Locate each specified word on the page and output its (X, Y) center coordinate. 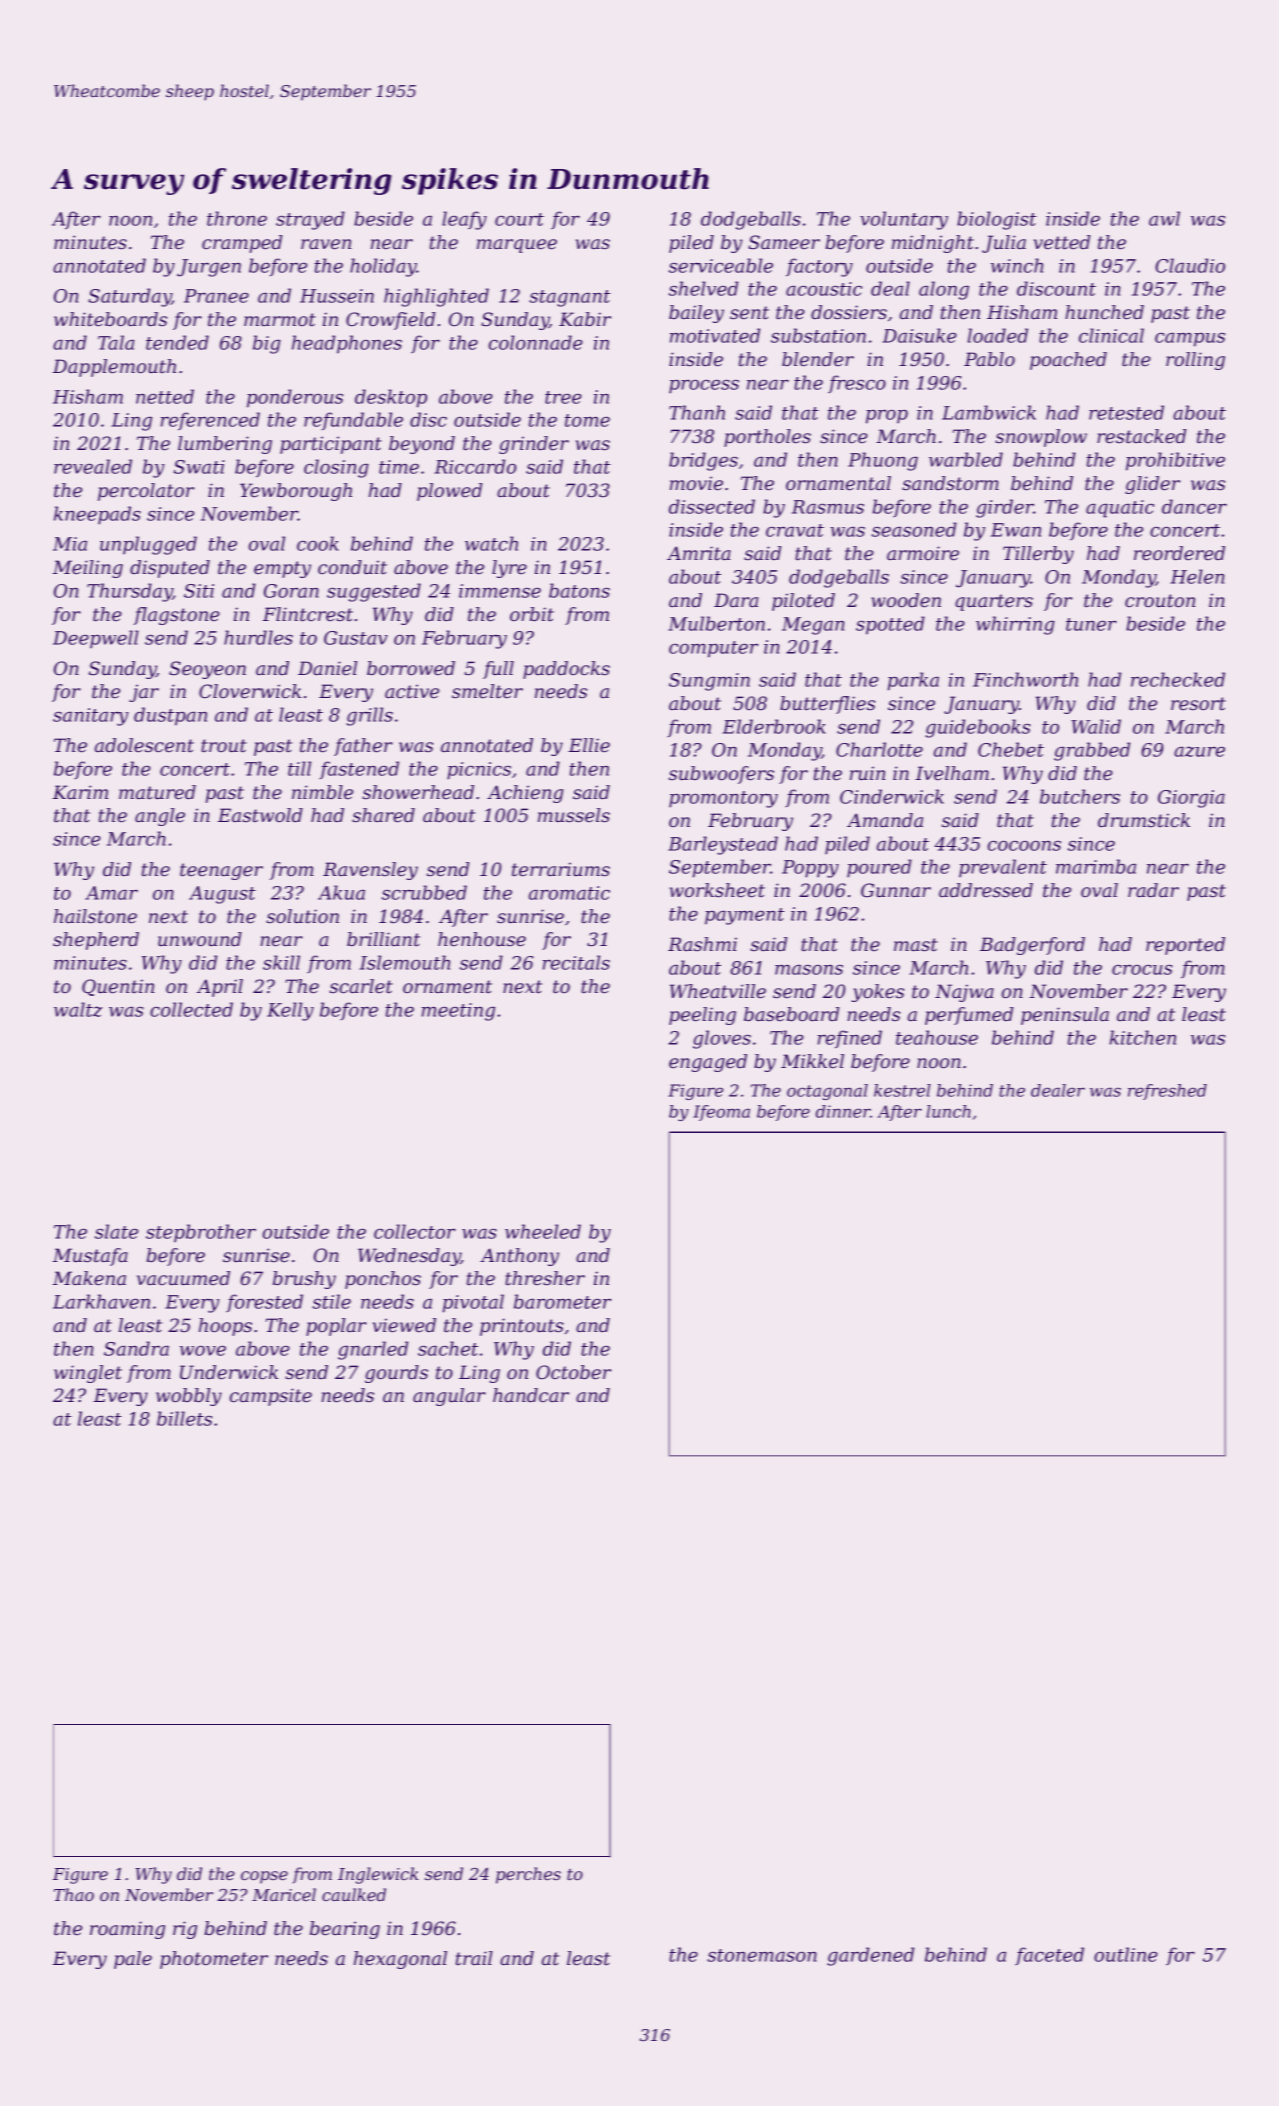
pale (133, 1960)
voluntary (904, 220)
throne (237, 218)
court (519, 219)
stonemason (762, 1955)
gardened (870, 1956)
